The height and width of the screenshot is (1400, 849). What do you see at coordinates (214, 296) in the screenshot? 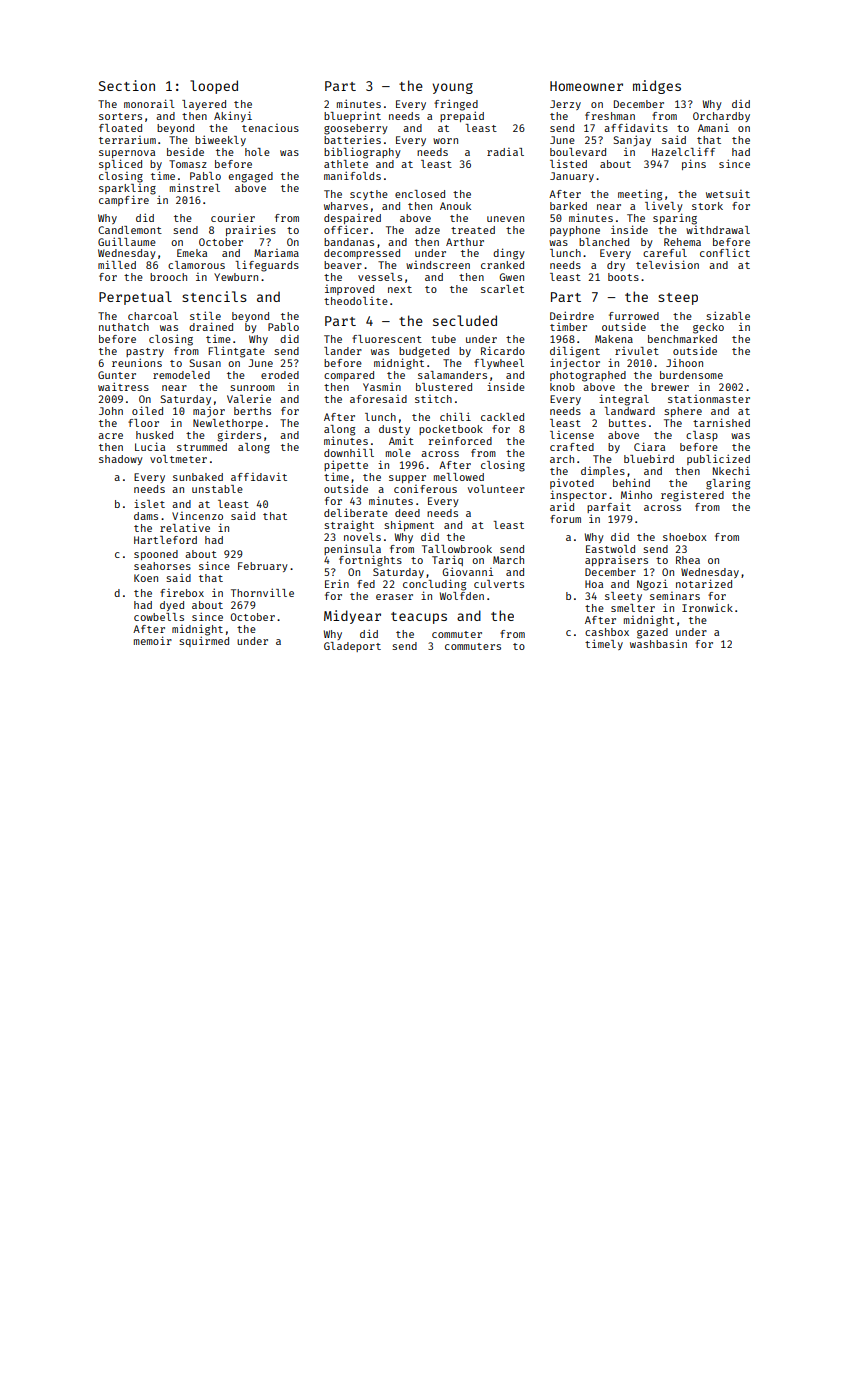
I see `stencils` at bounding box center [214, 296].
